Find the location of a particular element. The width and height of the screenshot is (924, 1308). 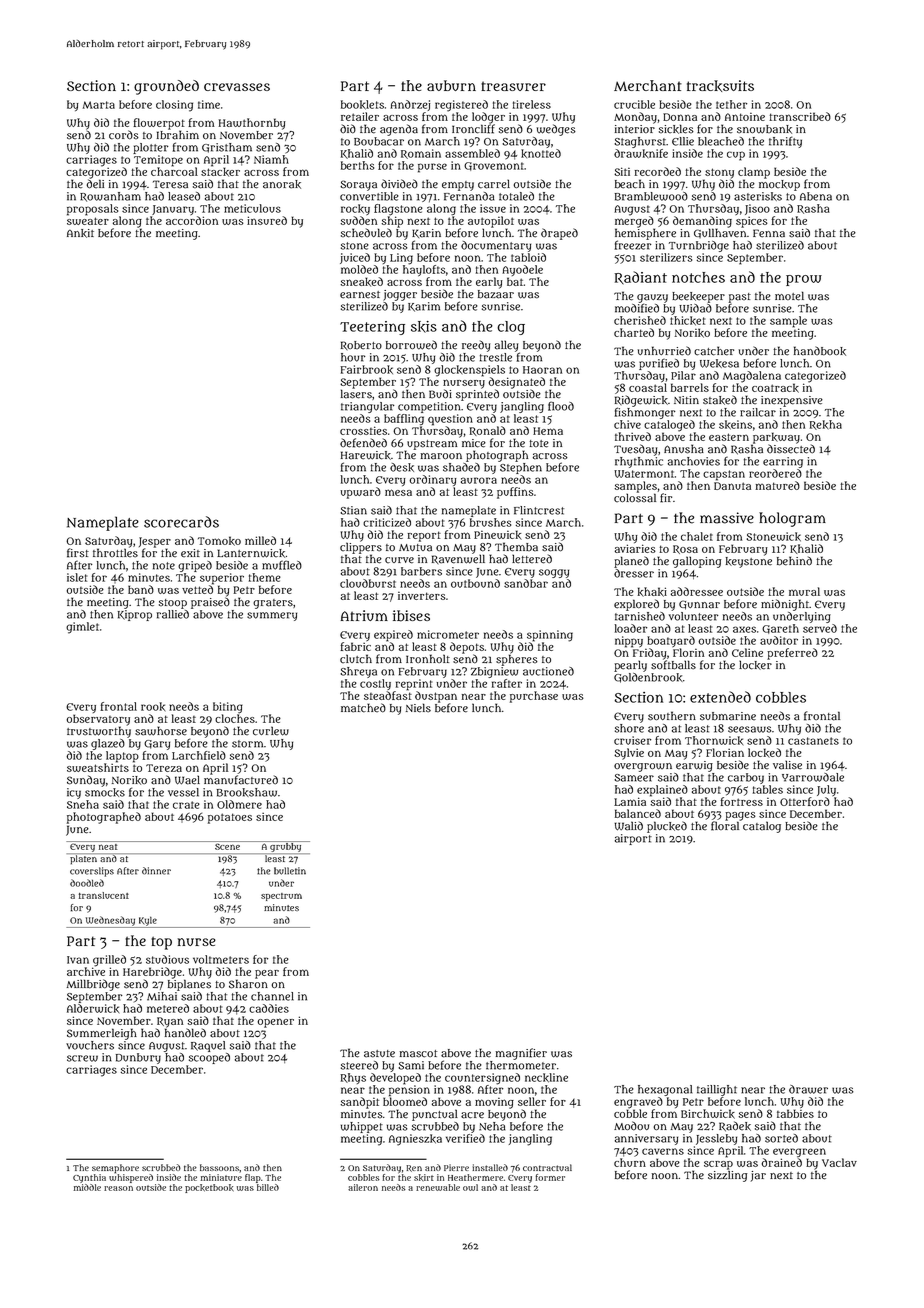

desk is located at coordinates (402, 467).
